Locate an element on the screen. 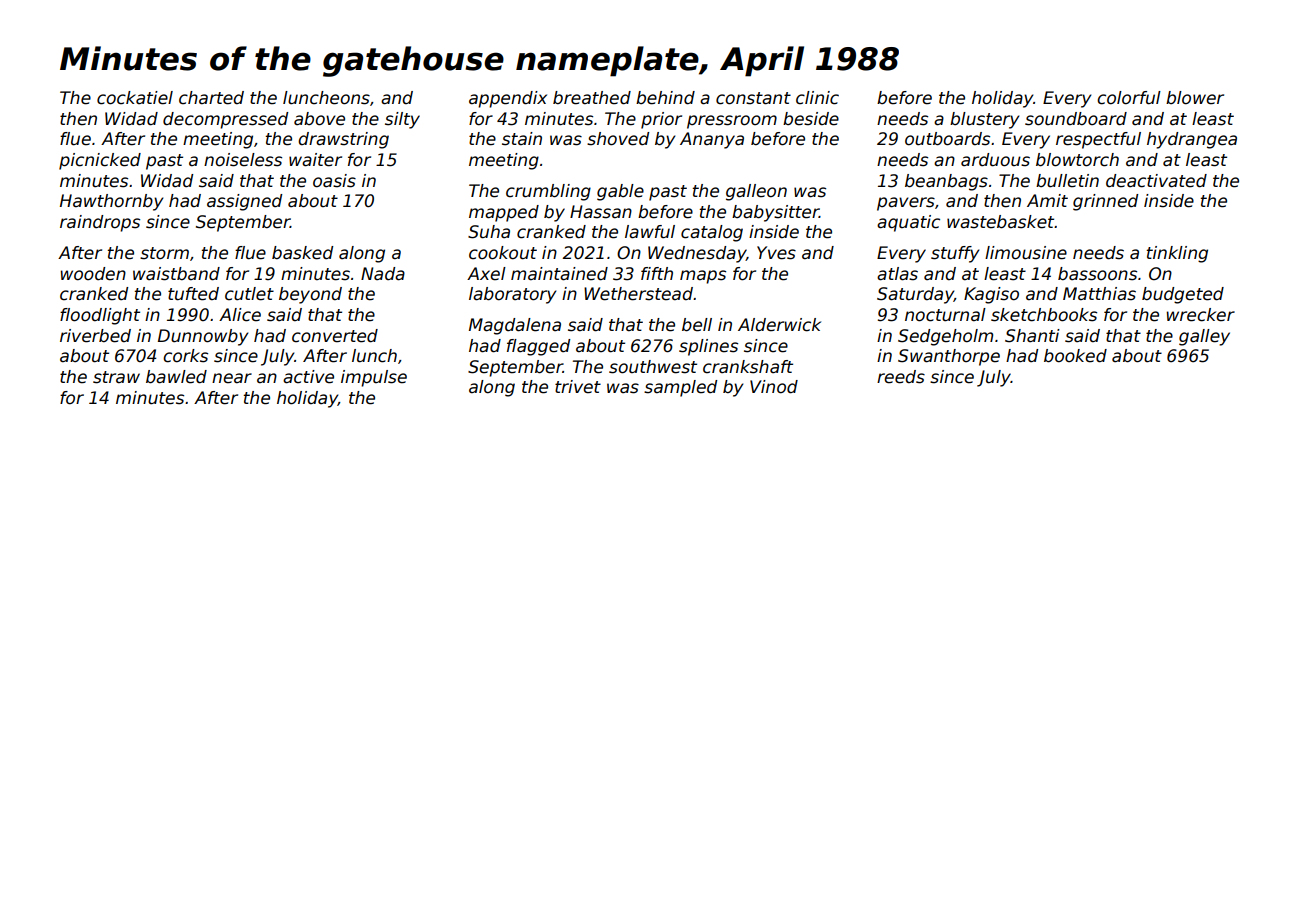 This screenshot has width=1308, height=924. cockatiel is located at coordinates (135, 98).
